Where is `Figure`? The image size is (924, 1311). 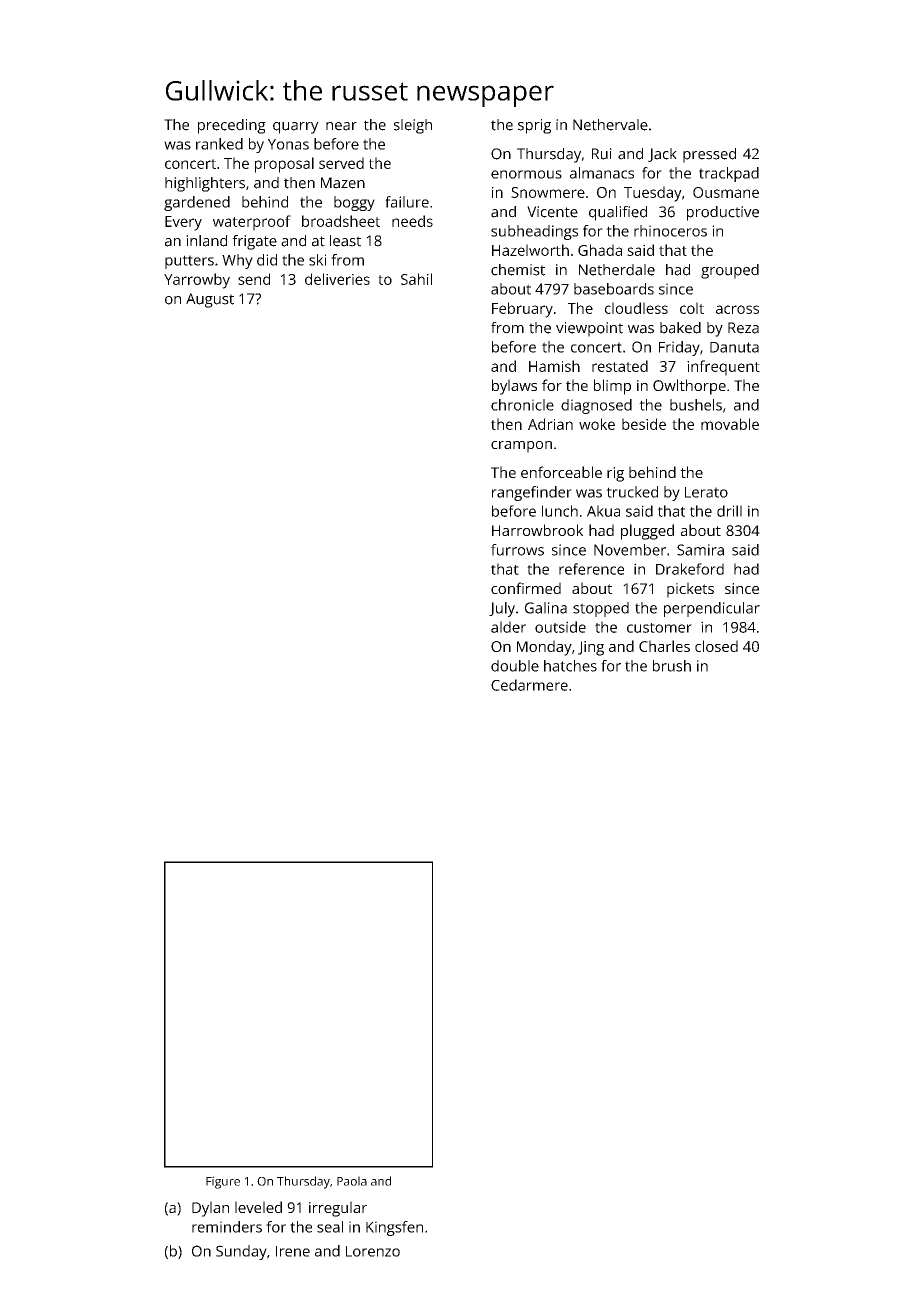
Figure is located at coordinates (223, 1182).
